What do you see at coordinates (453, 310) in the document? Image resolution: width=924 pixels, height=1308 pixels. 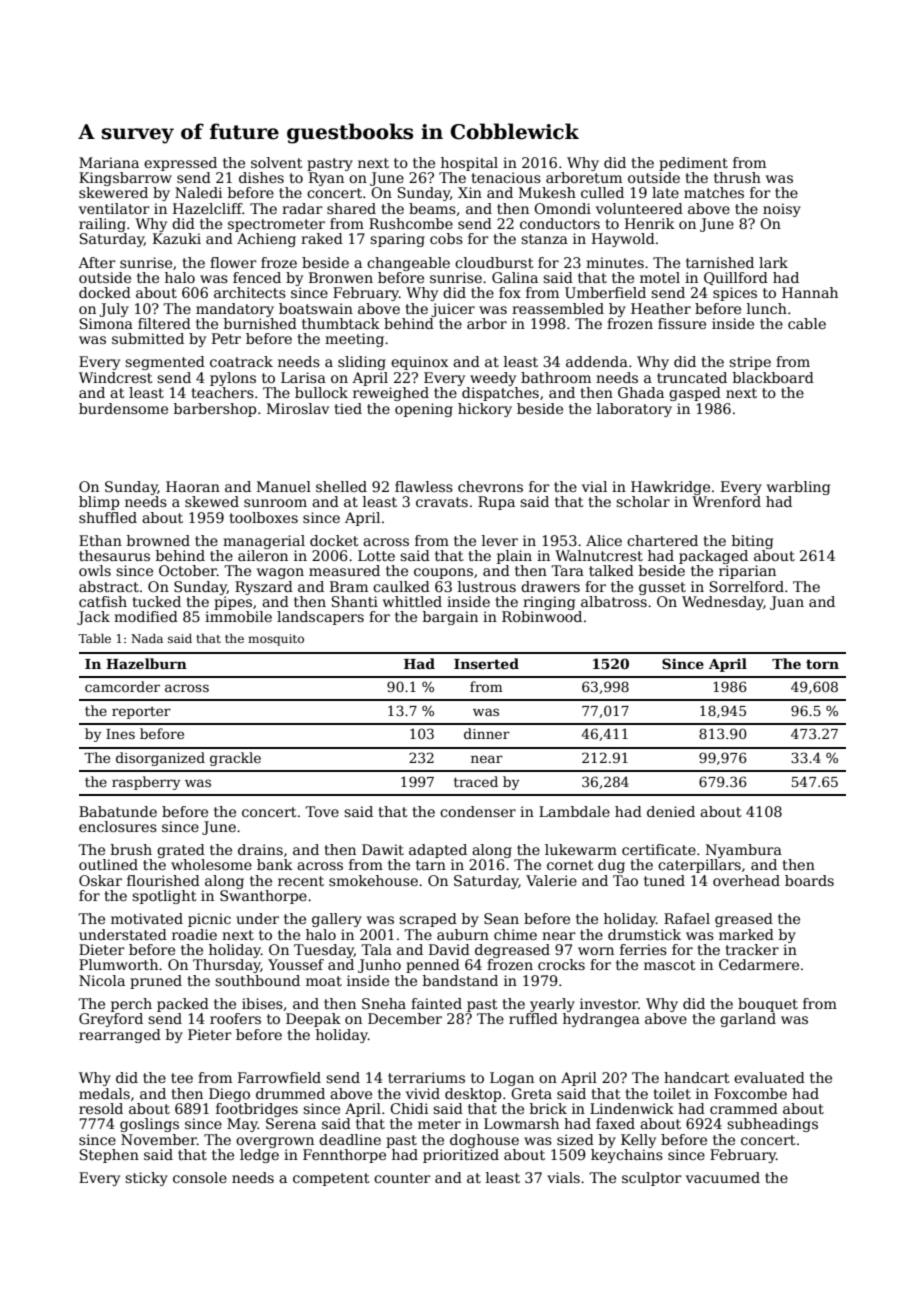 I see `juicer` at bounding box center [453, 310].
